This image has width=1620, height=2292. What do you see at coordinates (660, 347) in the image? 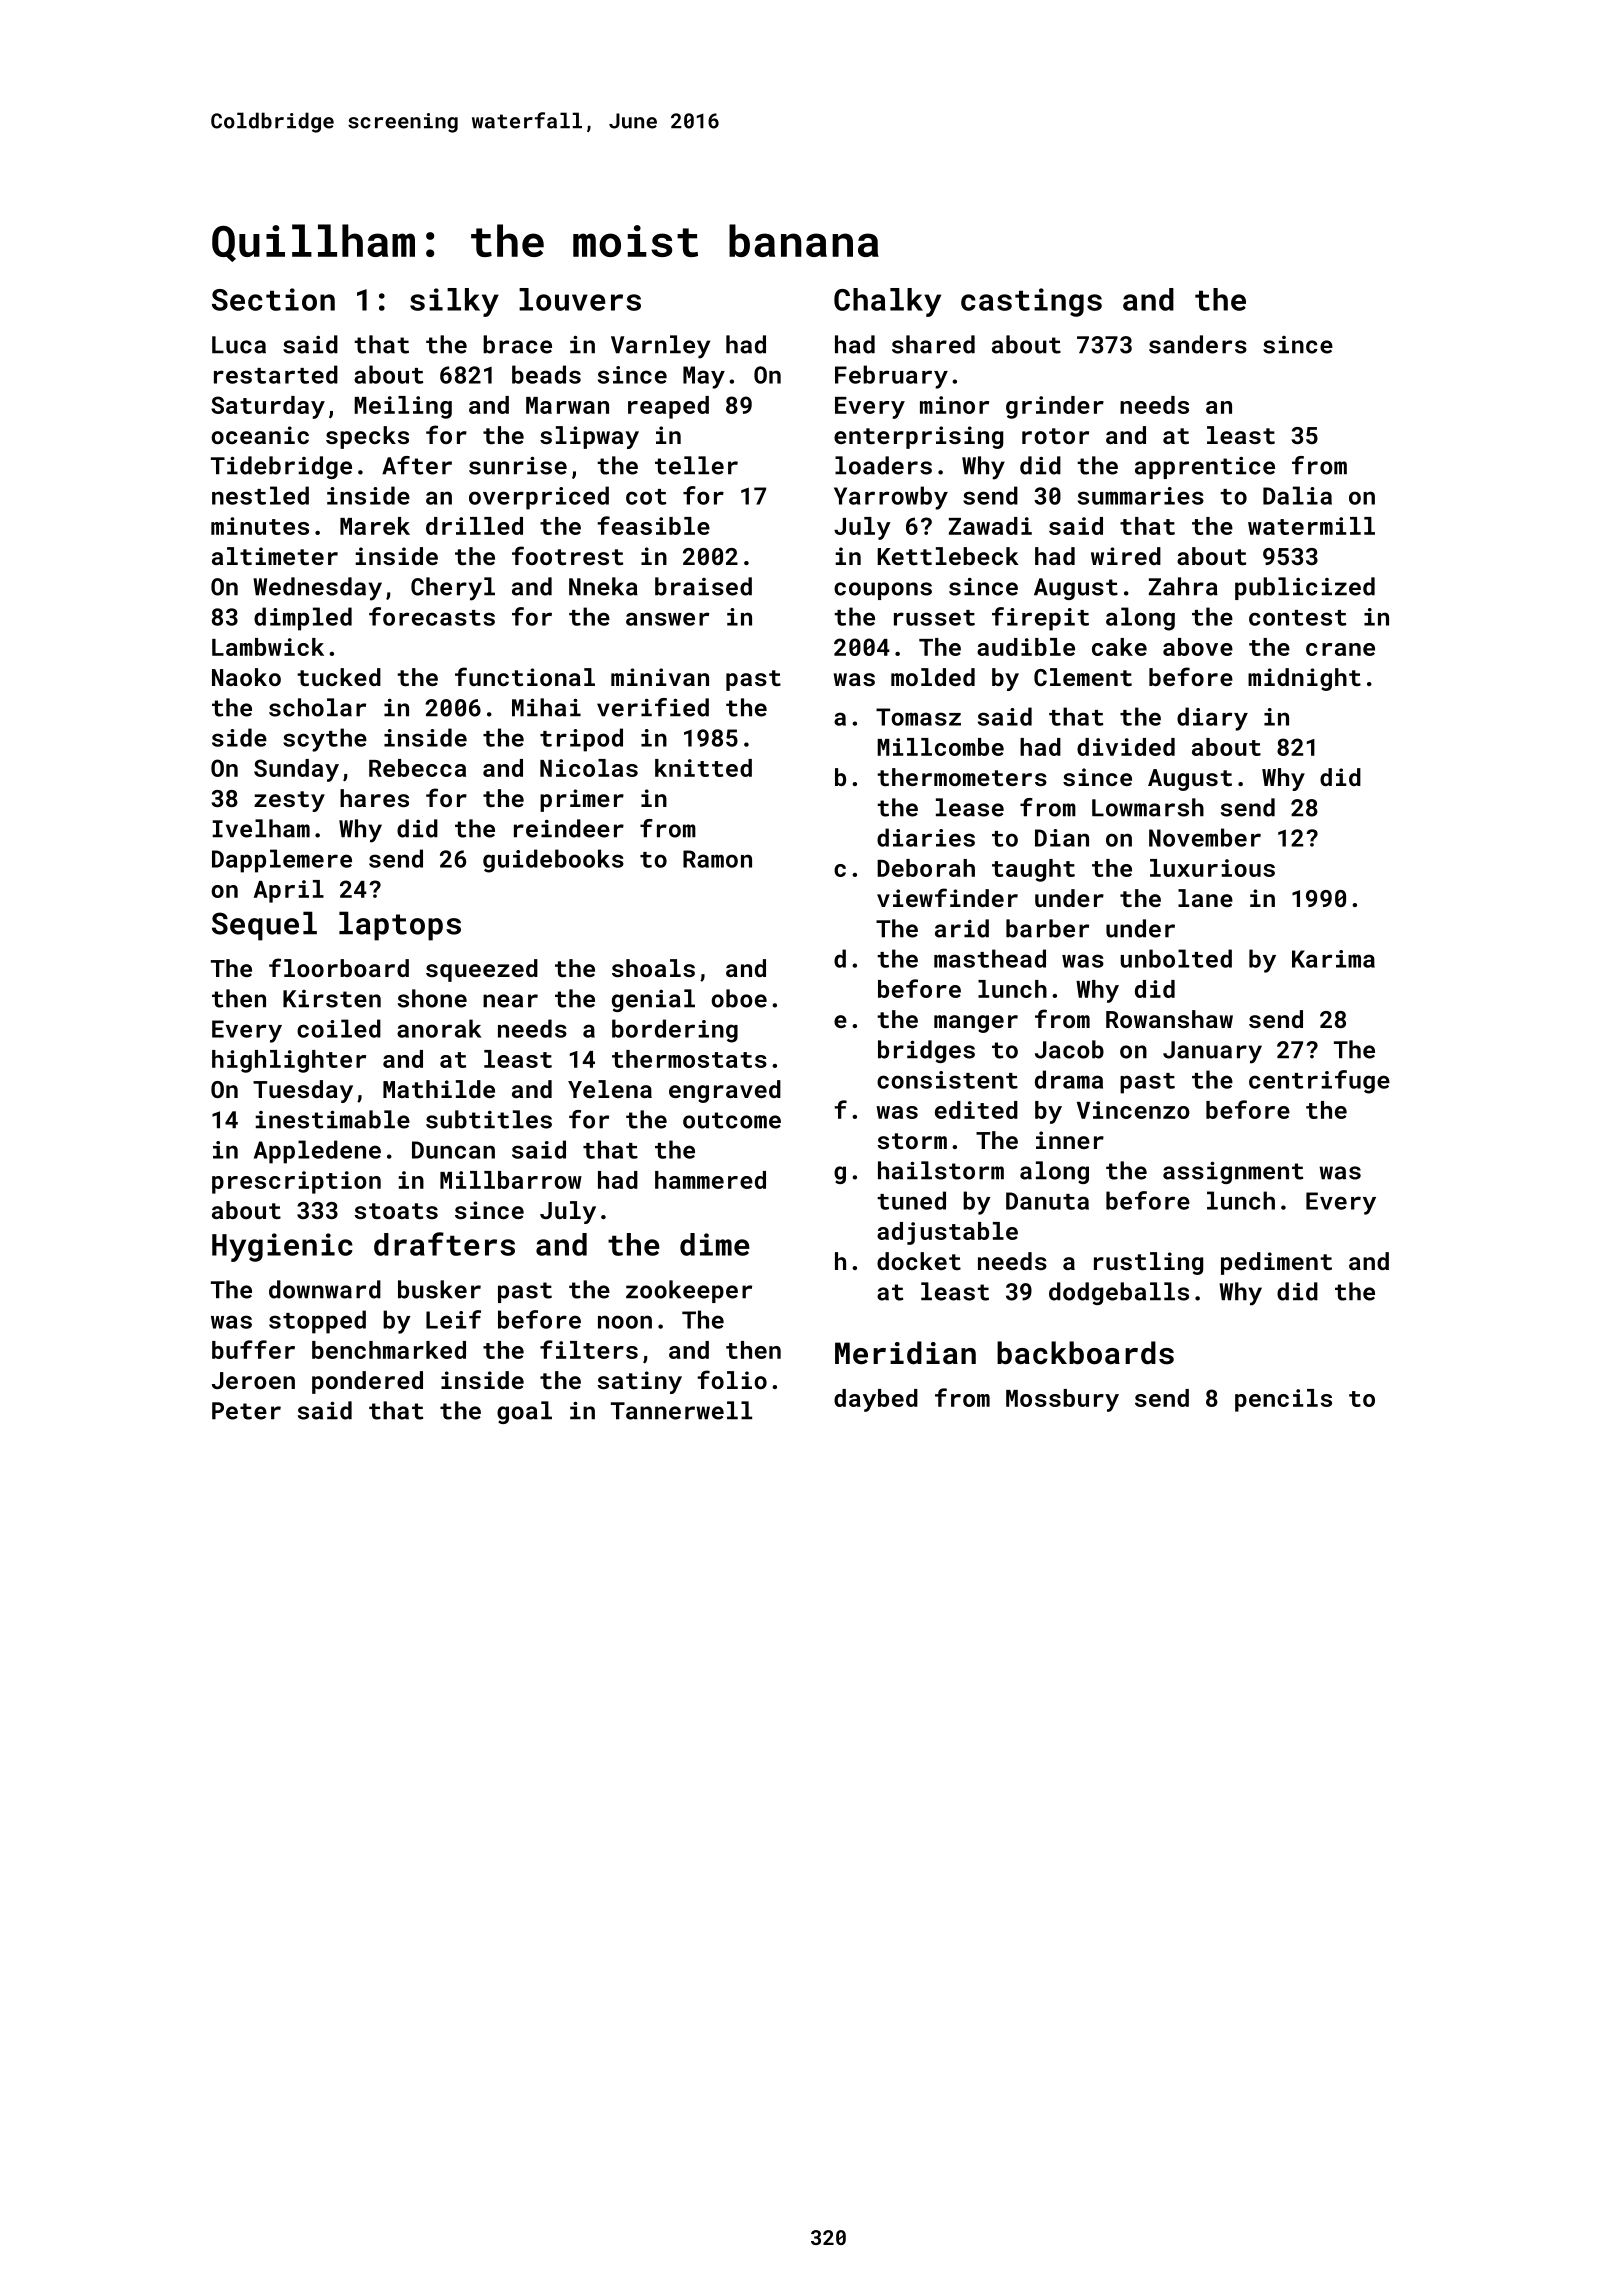
I see `Varnley` at bounding box center [660, 347].
